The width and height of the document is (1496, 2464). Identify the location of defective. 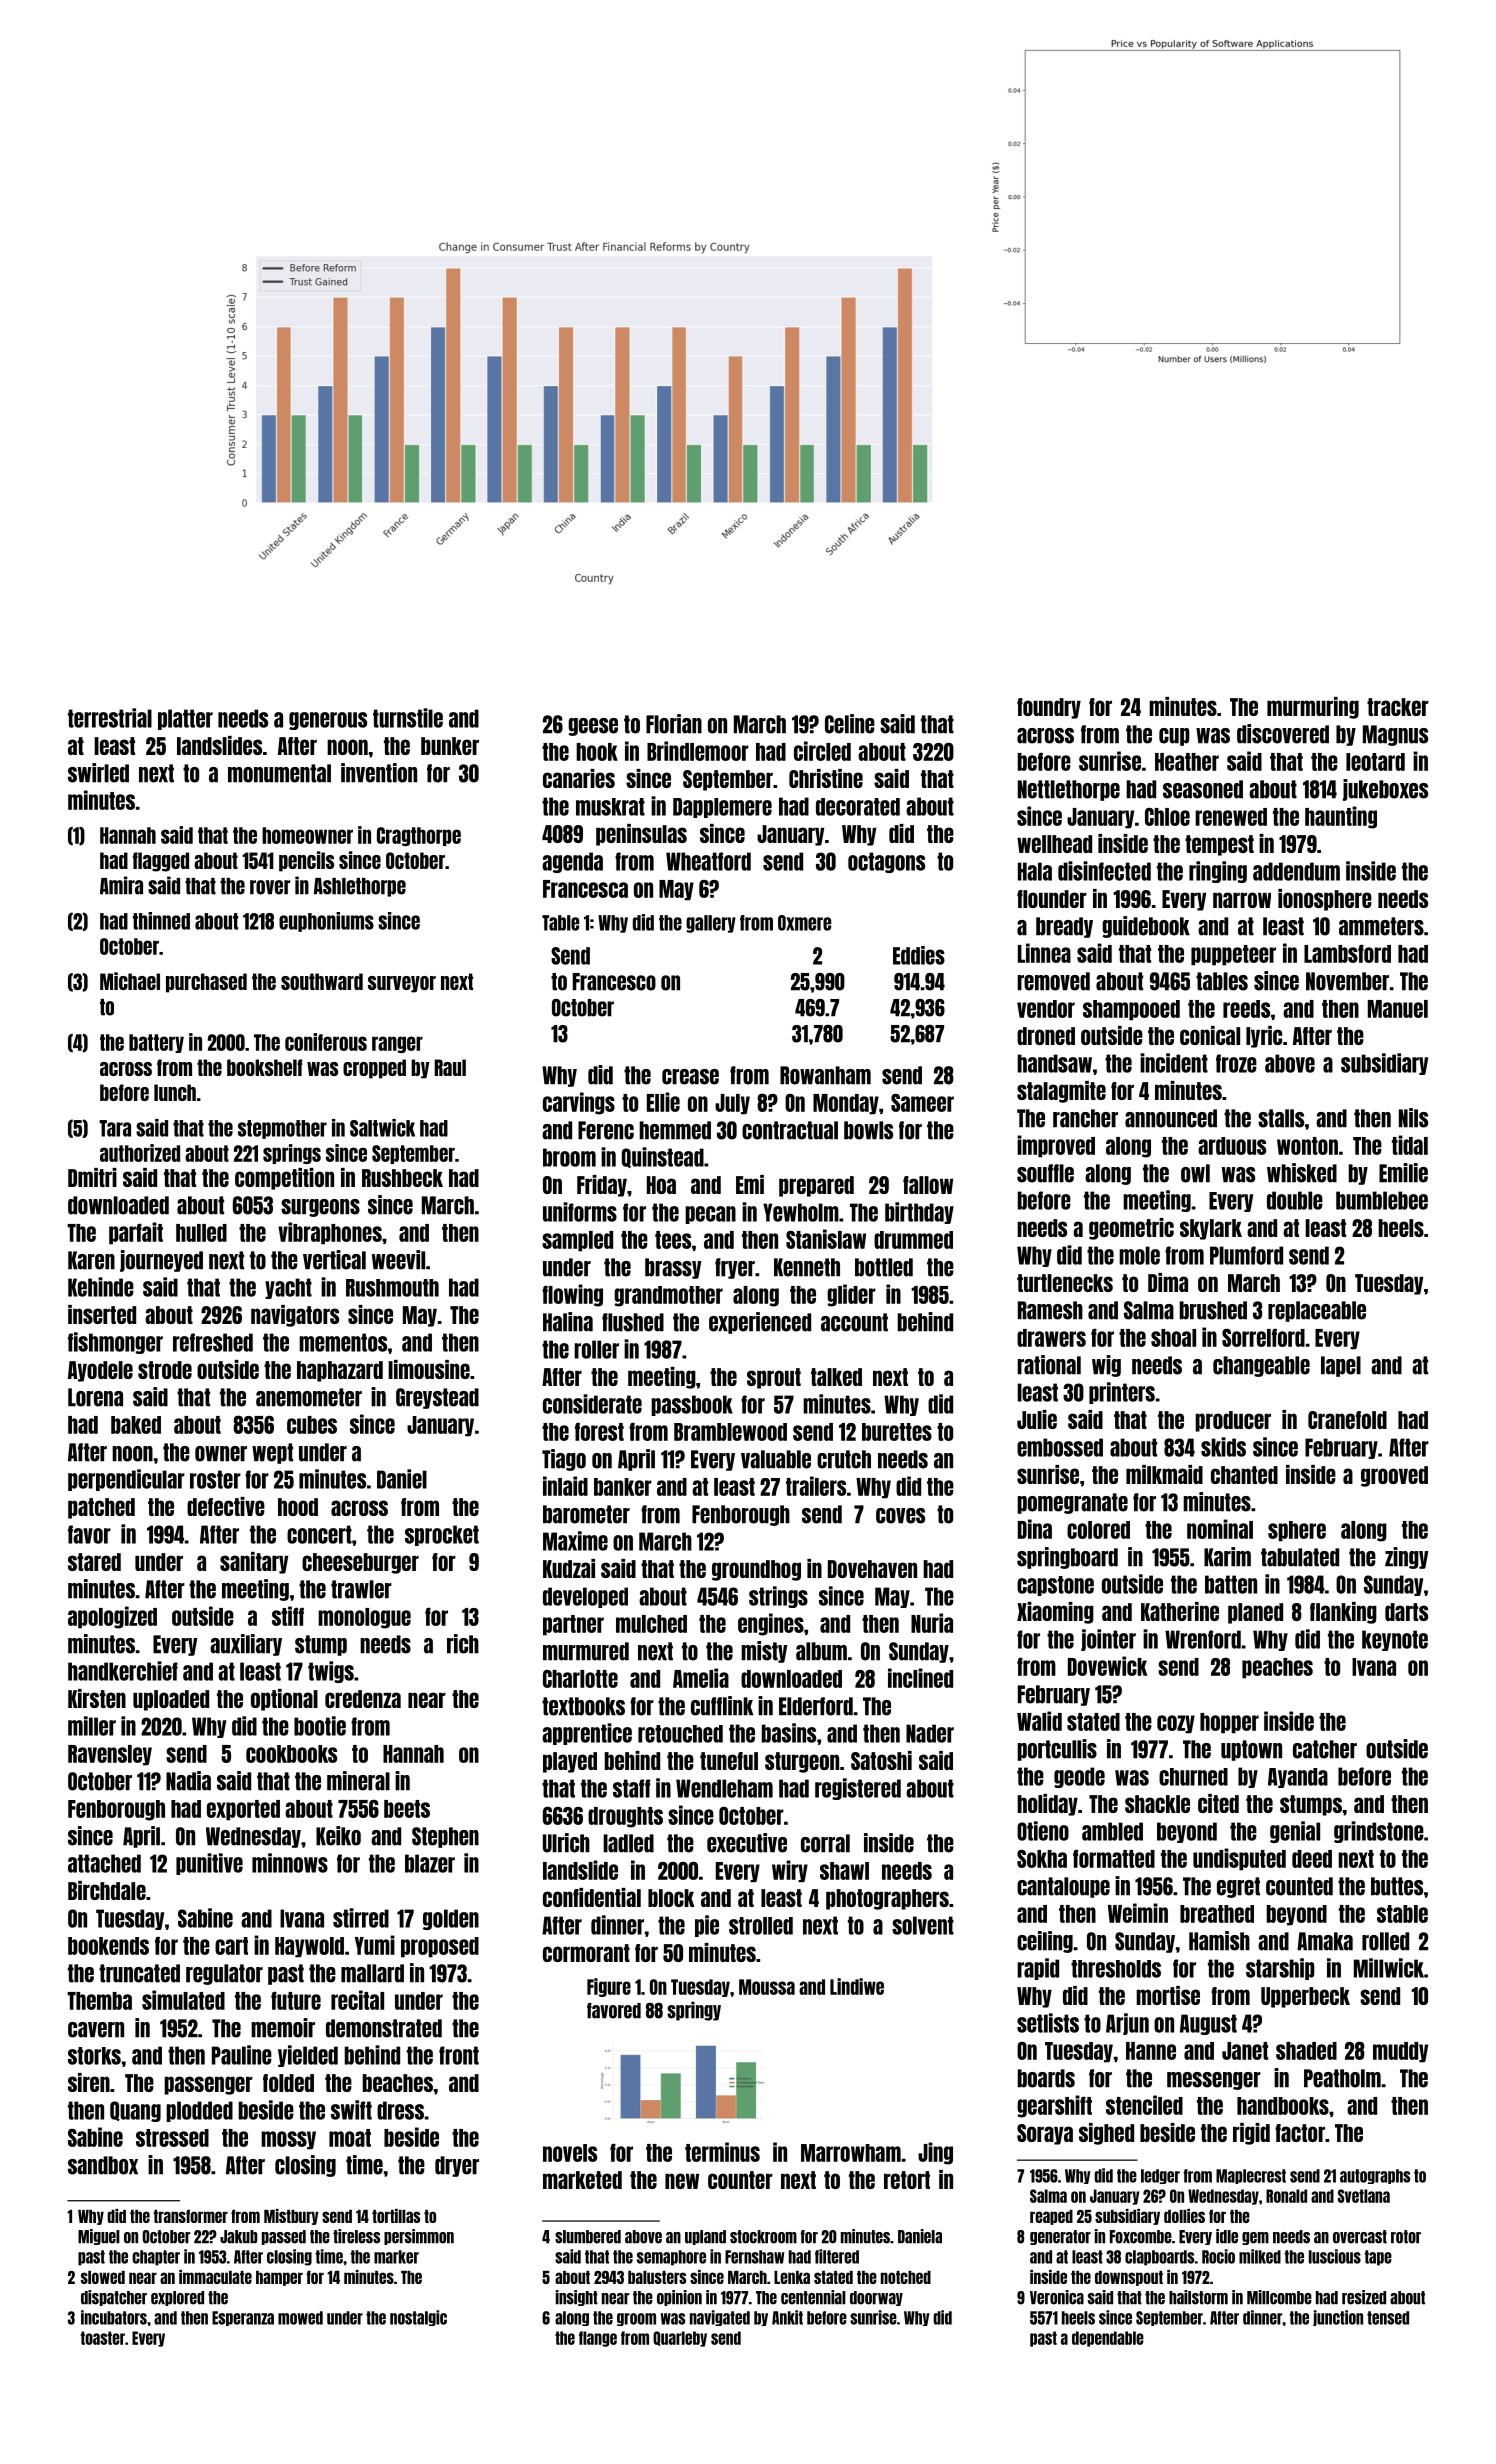
(226, 1506).
